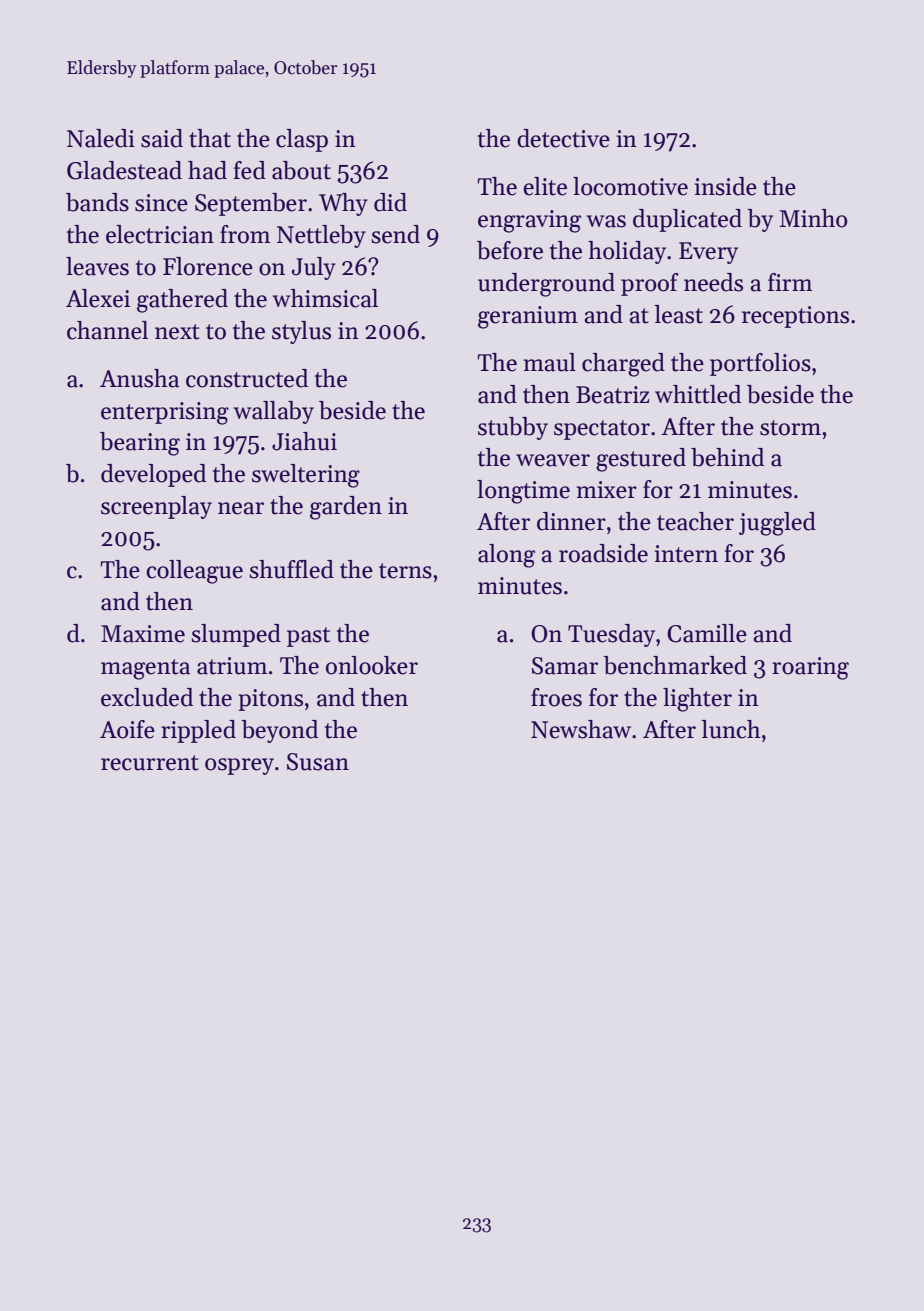 This screenshot has width=924, height=1311. I want to click on maul, so click(550, 362).
